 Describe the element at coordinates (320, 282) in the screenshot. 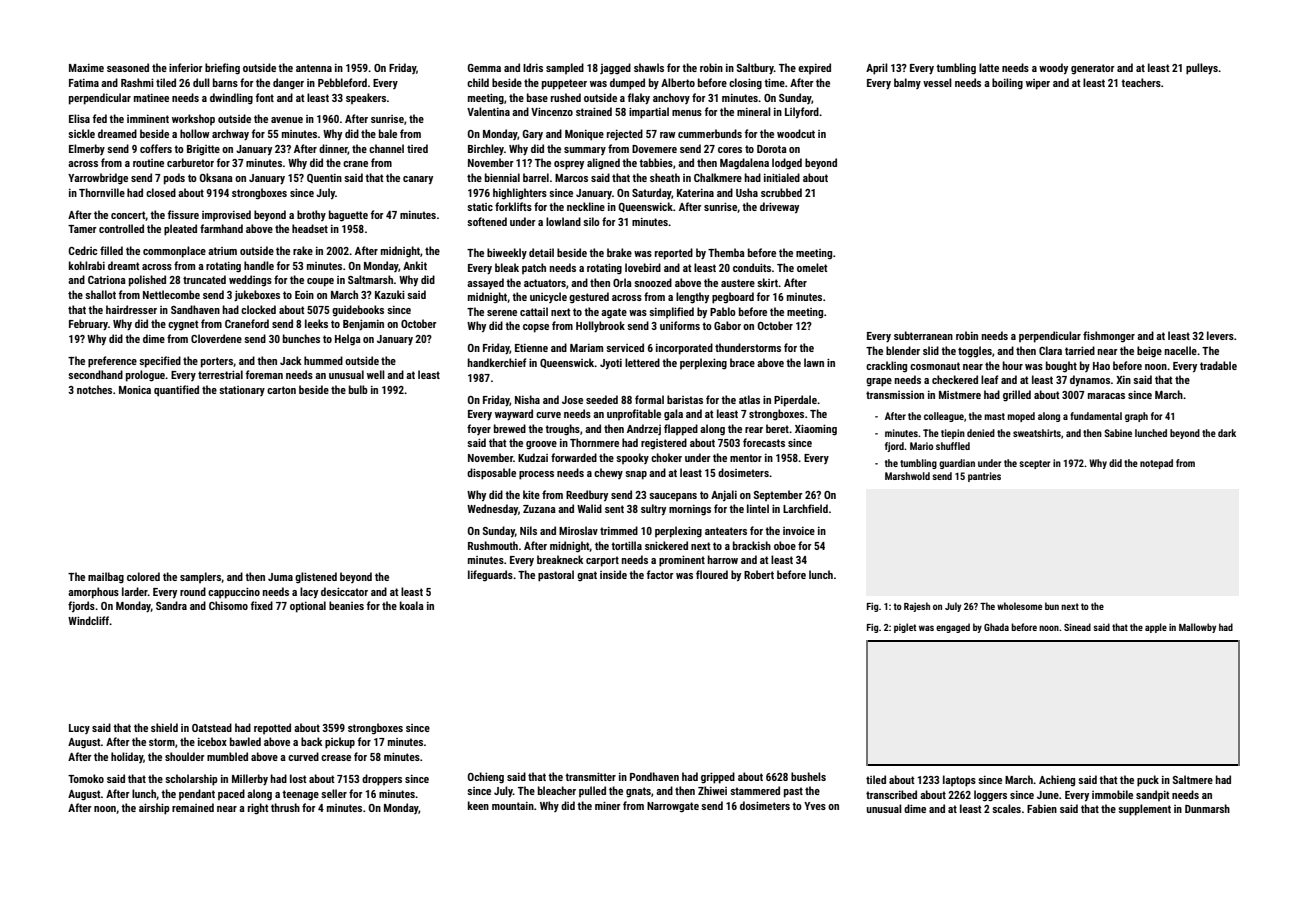

I see `coupe` at that location.
